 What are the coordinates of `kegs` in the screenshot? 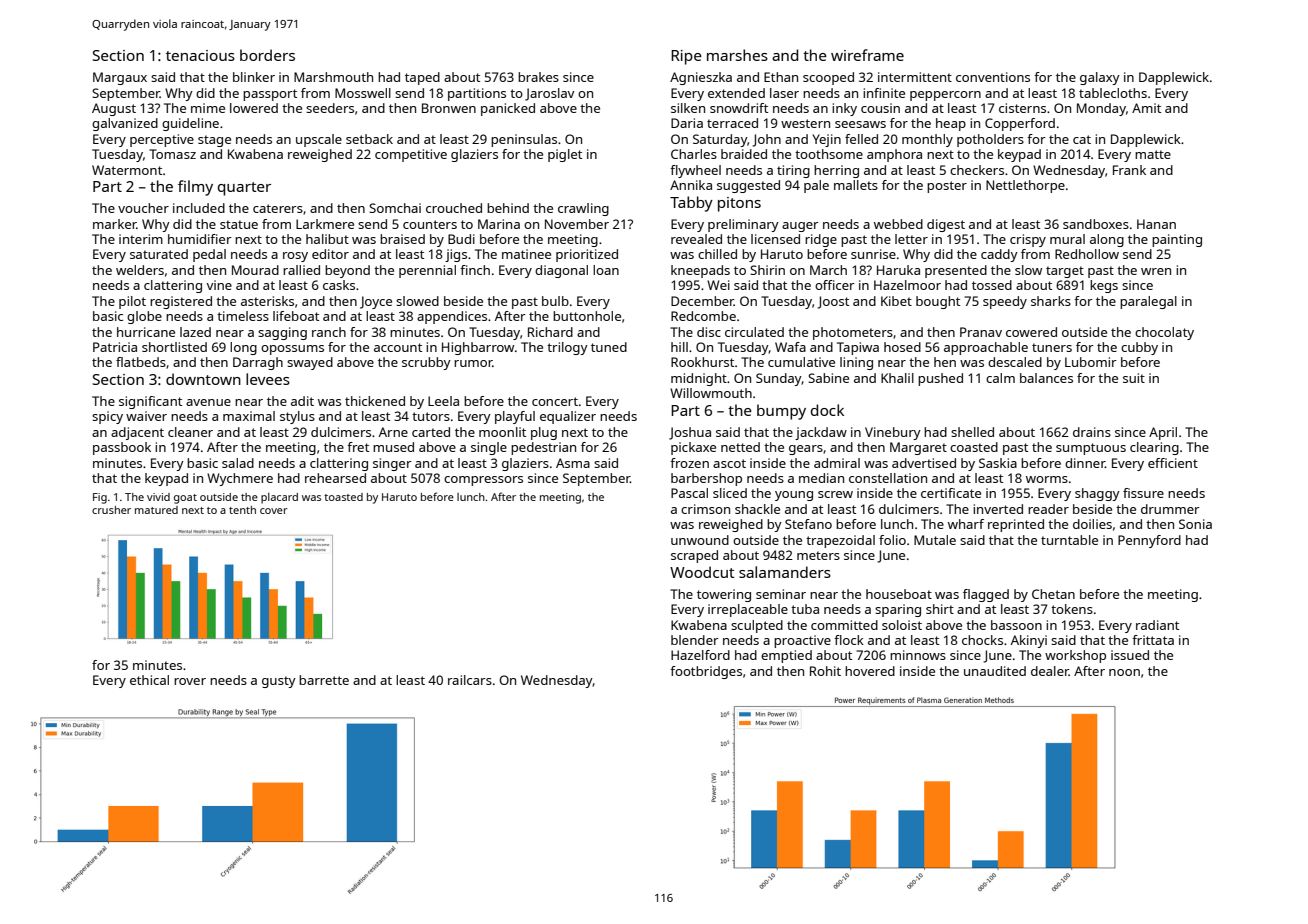 It's located at (1104, 286).
